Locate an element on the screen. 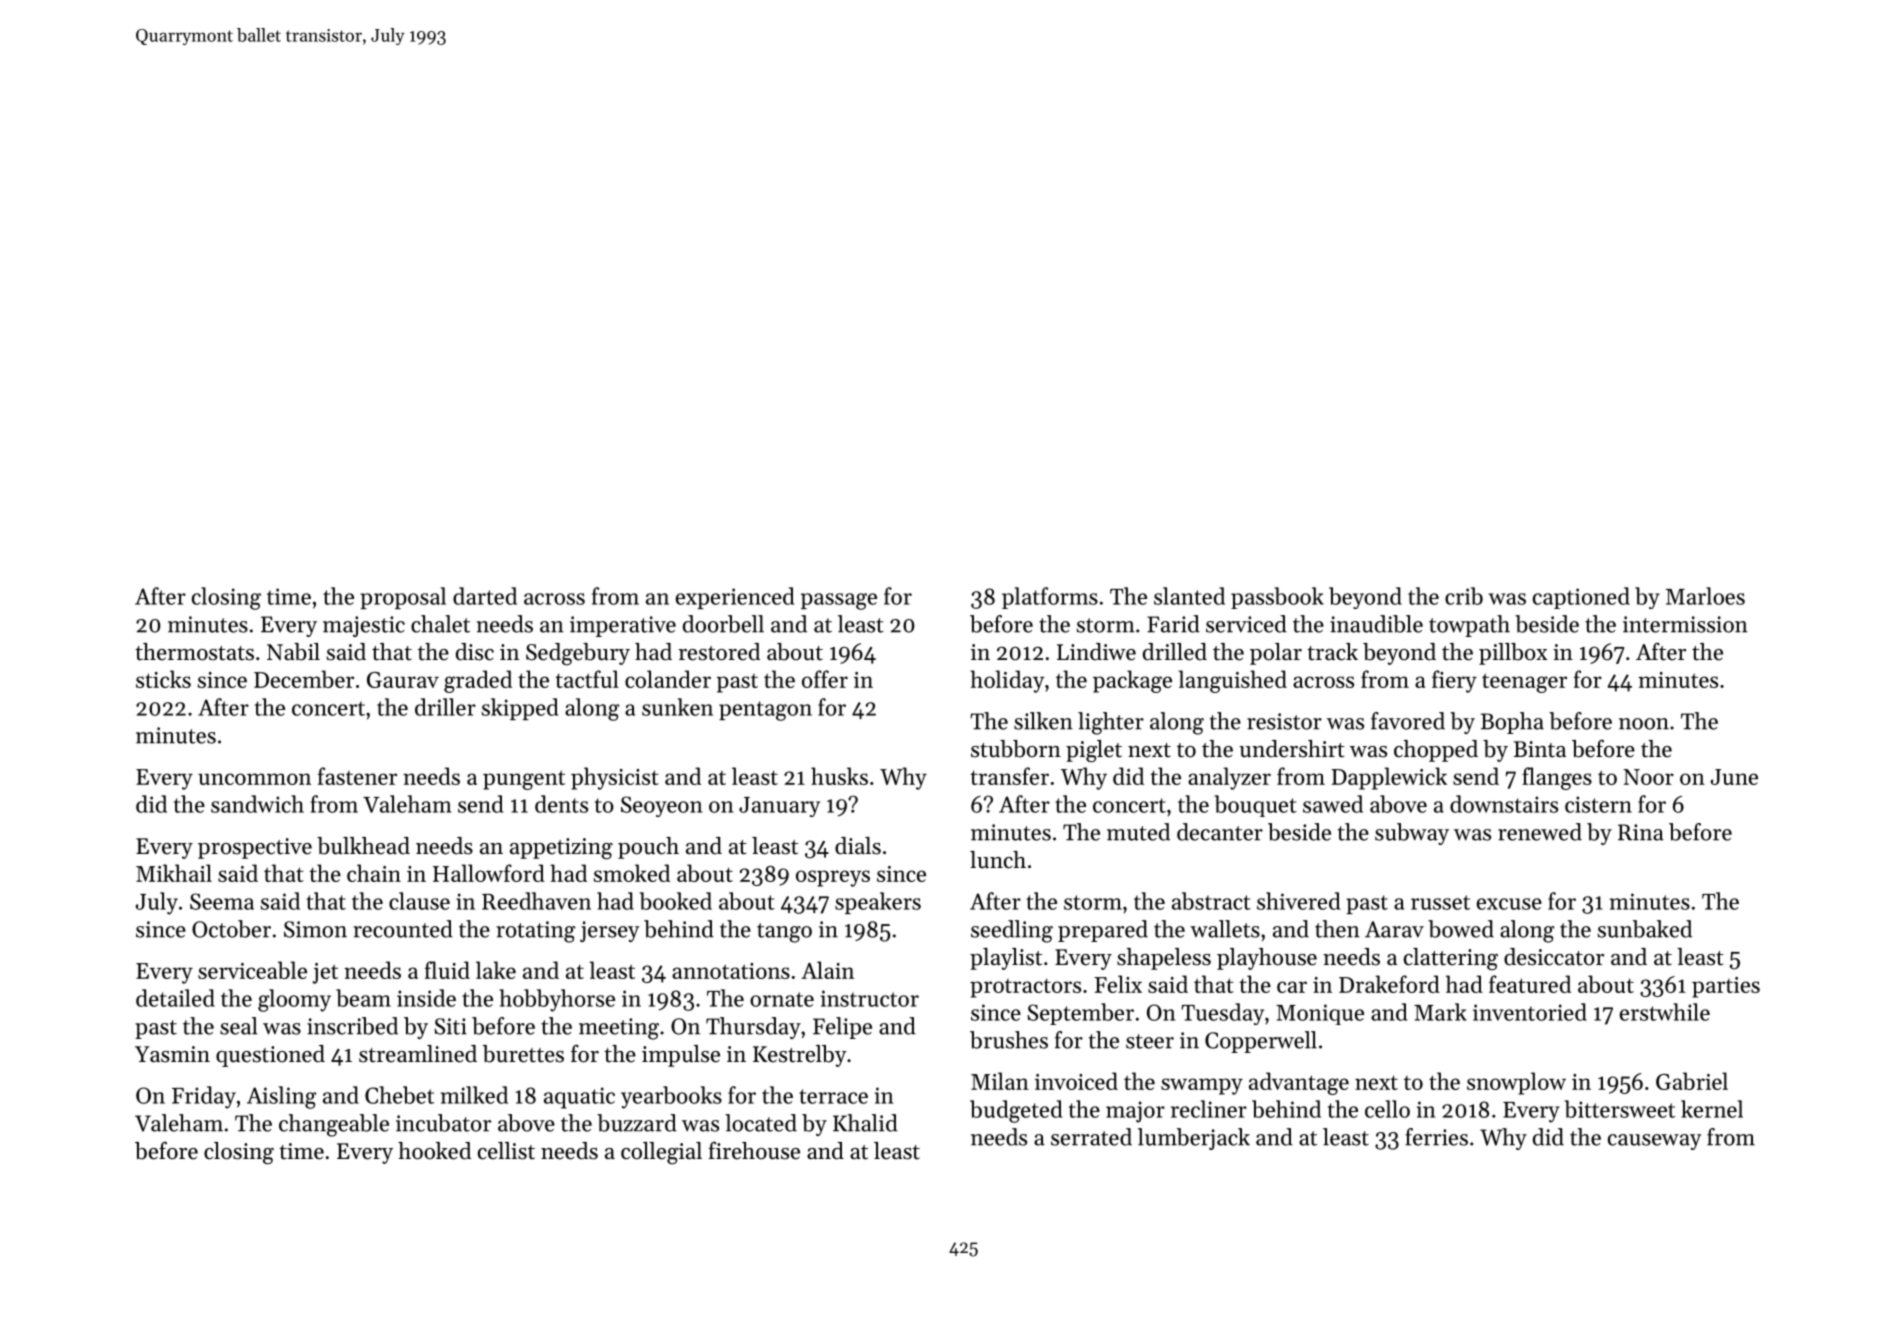  Mark is located at coordinates (1440, 1012).
